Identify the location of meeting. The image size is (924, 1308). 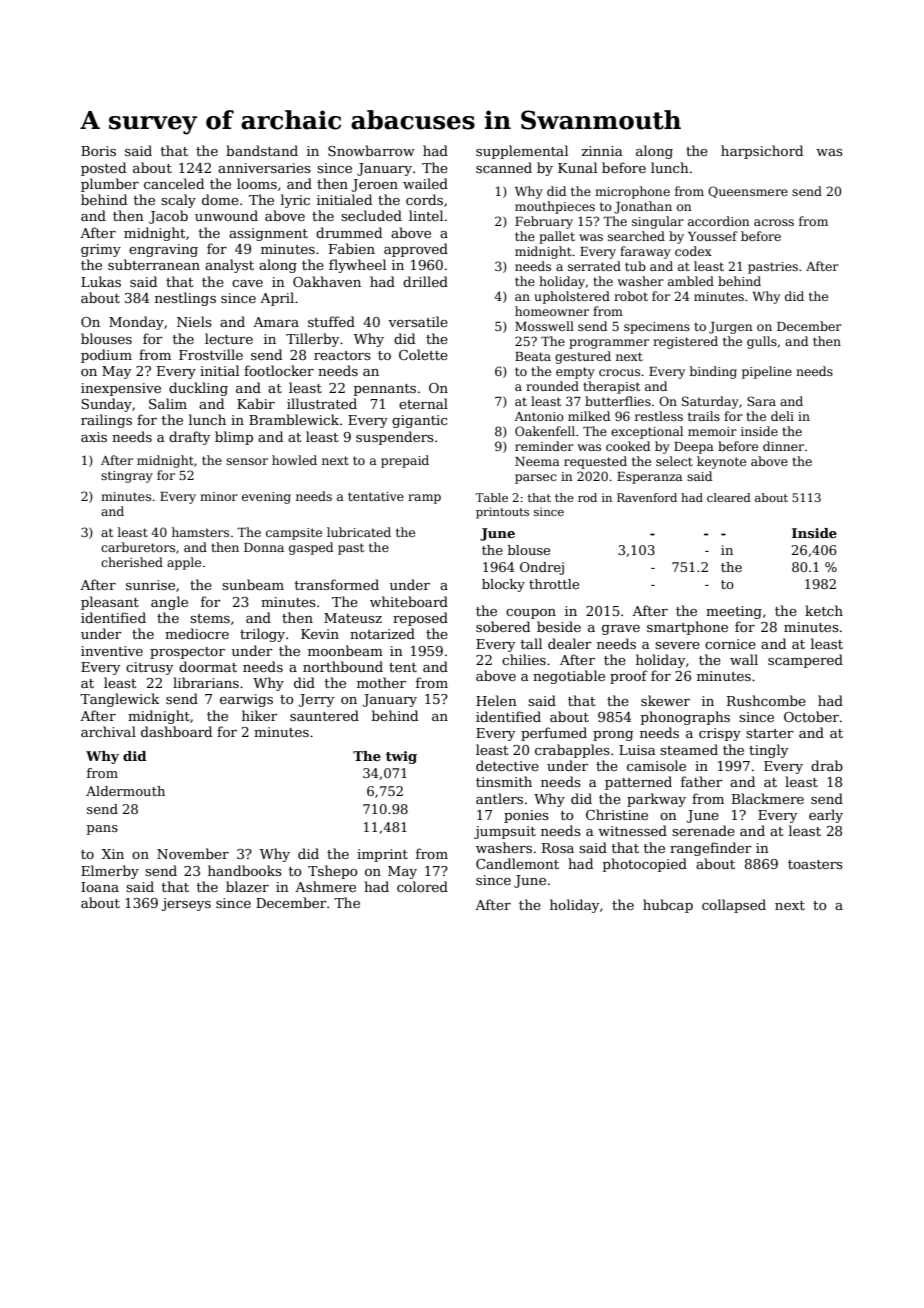
(734, 612).
